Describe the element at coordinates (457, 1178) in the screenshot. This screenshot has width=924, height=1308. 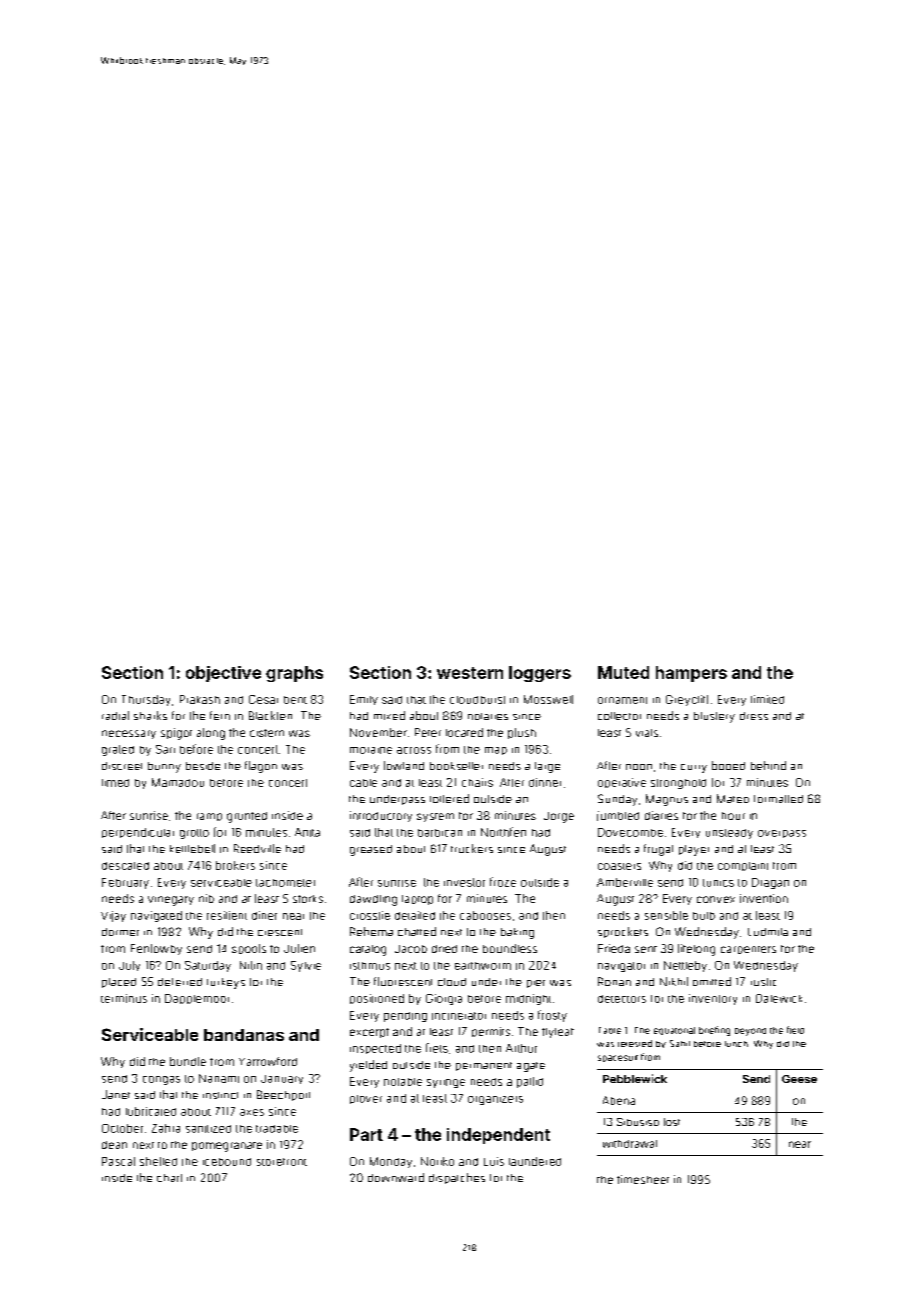
I see `dispatches` at that location.
